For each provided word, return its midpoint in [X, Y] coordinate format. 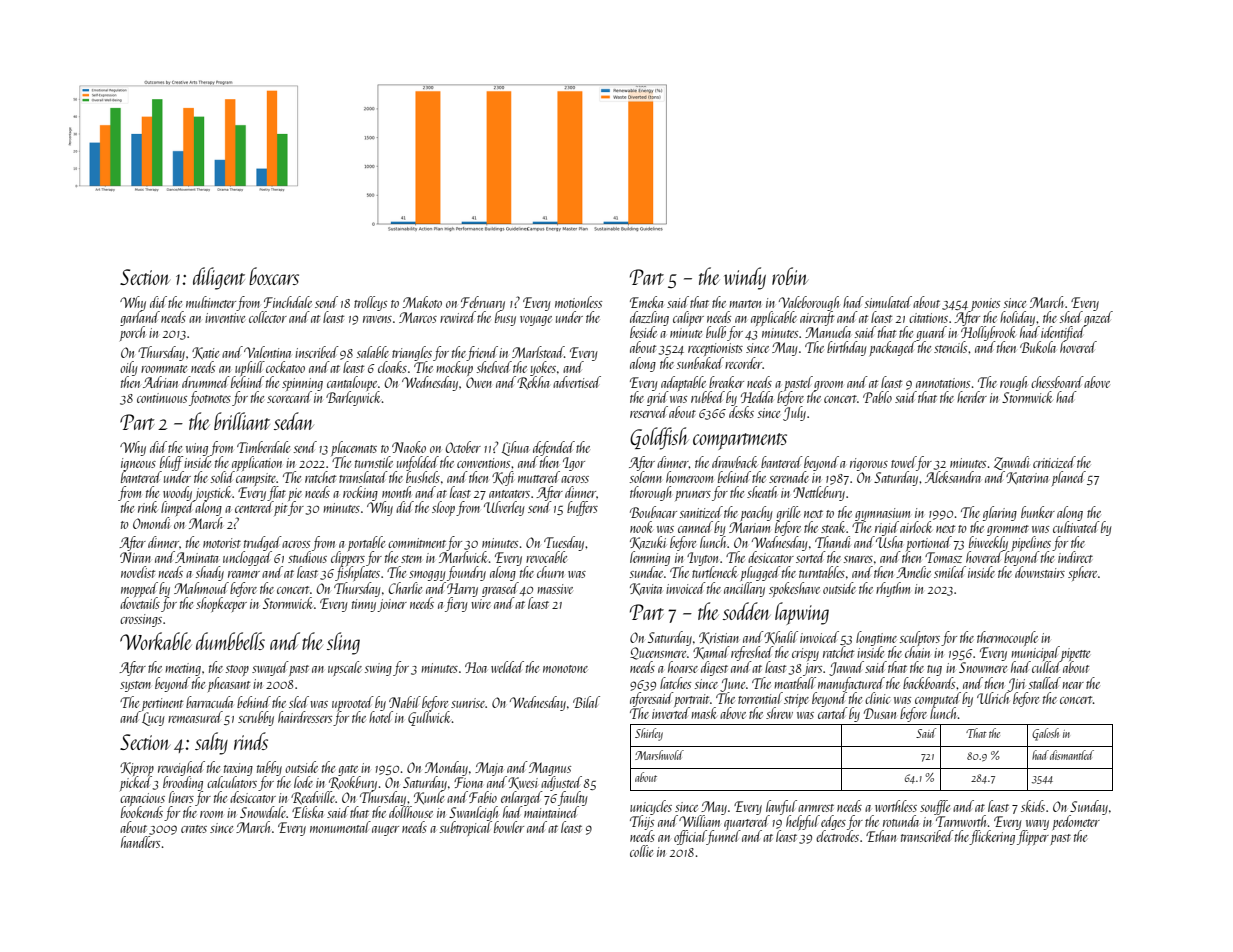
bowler [509, 827]
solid [222, 477]
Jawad [846, 668]
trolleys [370, 303]
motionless [578, 302]
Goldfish [659, 438]
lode [303, 782]
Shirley [649, 734]
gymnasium [882, 514]
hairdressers [305, 717]
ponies [984, 305]
